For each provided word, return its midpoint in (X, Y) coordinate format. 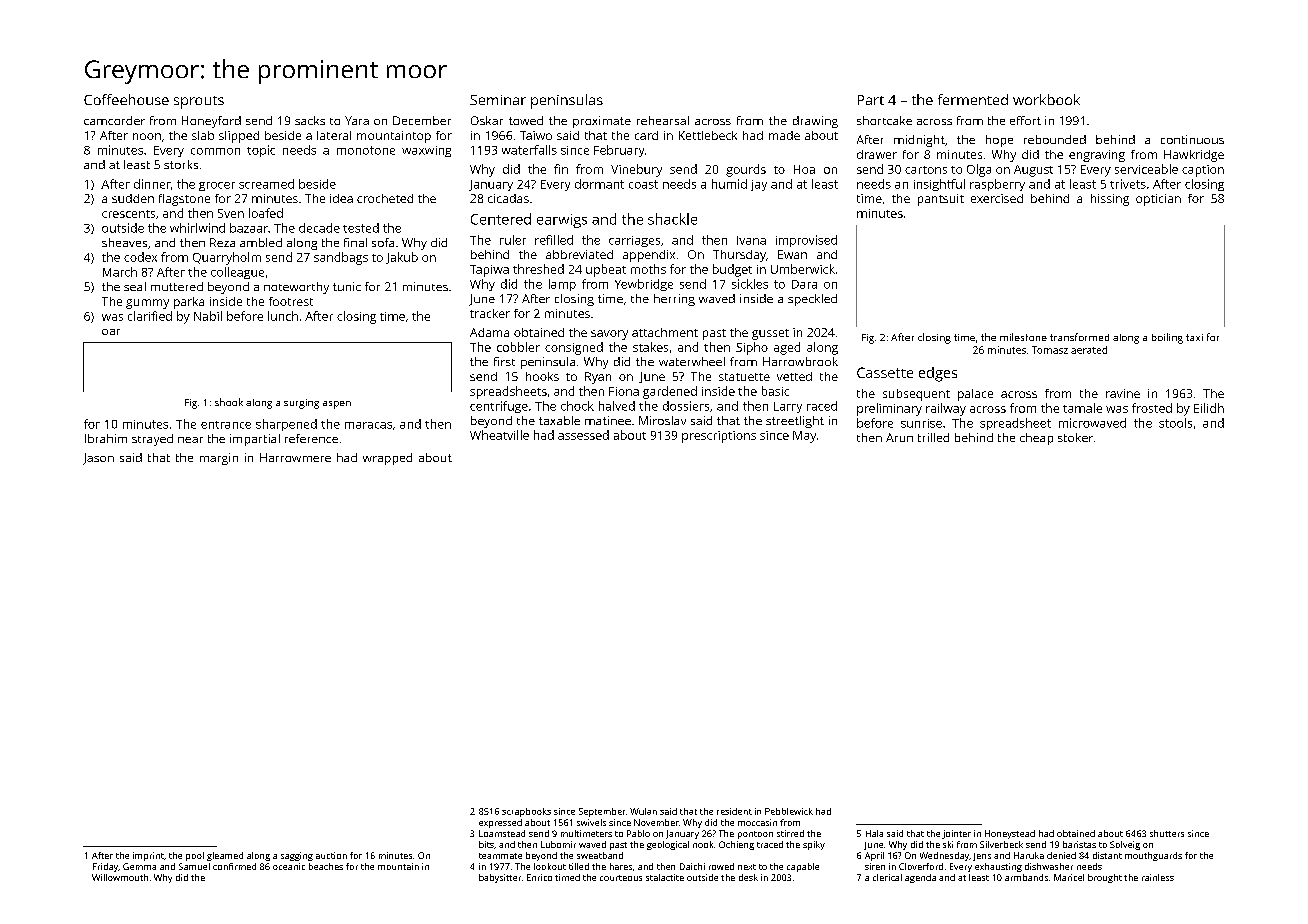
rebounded (1055, 139)
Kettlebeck (708, 135)
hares (621, 866)
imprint (148, 856)
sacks (310, 120)
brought (1105, 878)
